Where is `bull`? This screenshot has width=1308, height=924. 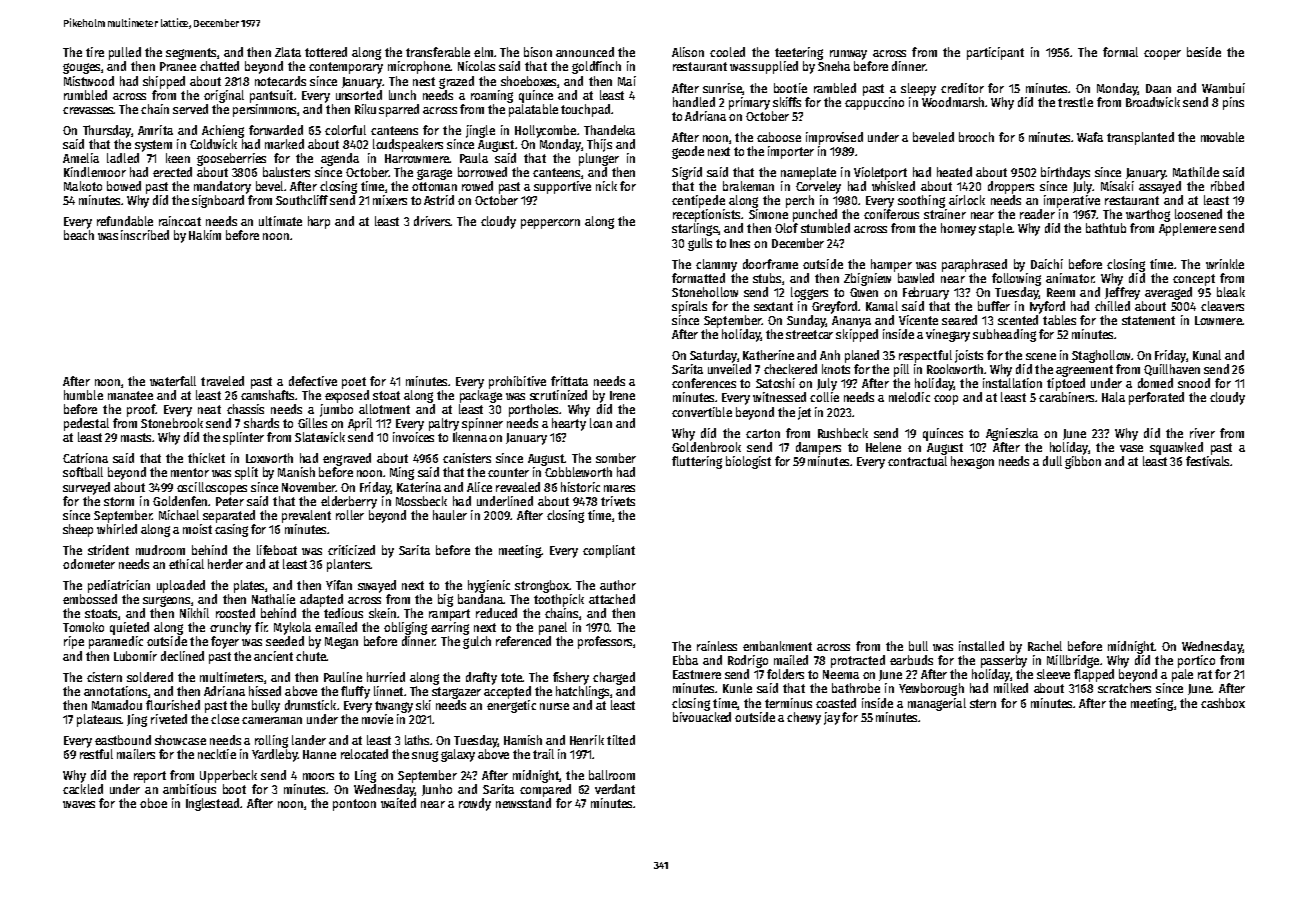
bull is located at coordinates (918, 646).
